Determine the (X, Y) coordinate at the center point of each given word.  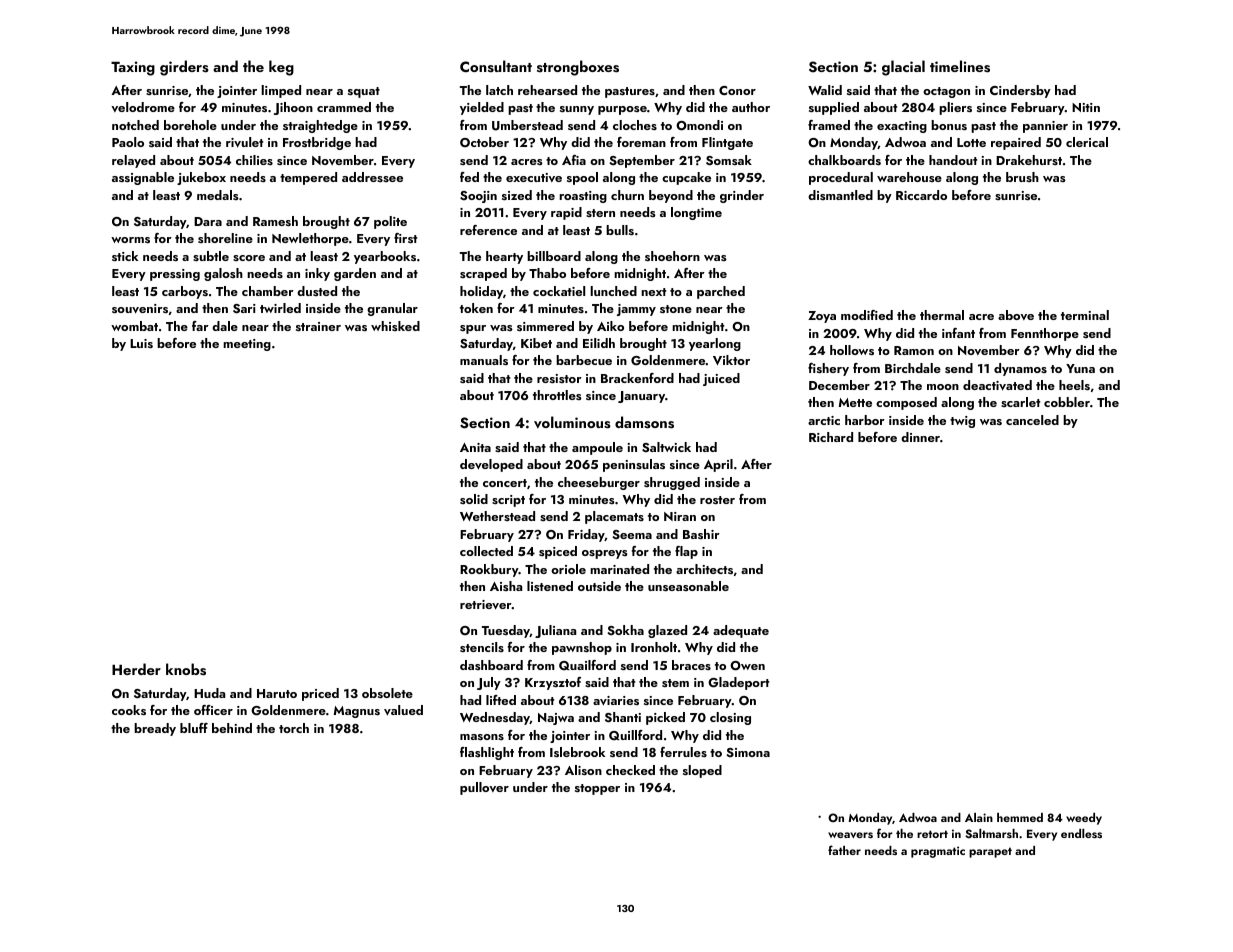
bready (155, 729)
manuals (484, 360)
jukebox (201, 178)
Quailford (587, 665)
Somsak (729, 160)
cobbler (1067, 402)
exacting (902, 127)
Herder (136, 669)
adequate (741, 631)
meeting (247, 345)
